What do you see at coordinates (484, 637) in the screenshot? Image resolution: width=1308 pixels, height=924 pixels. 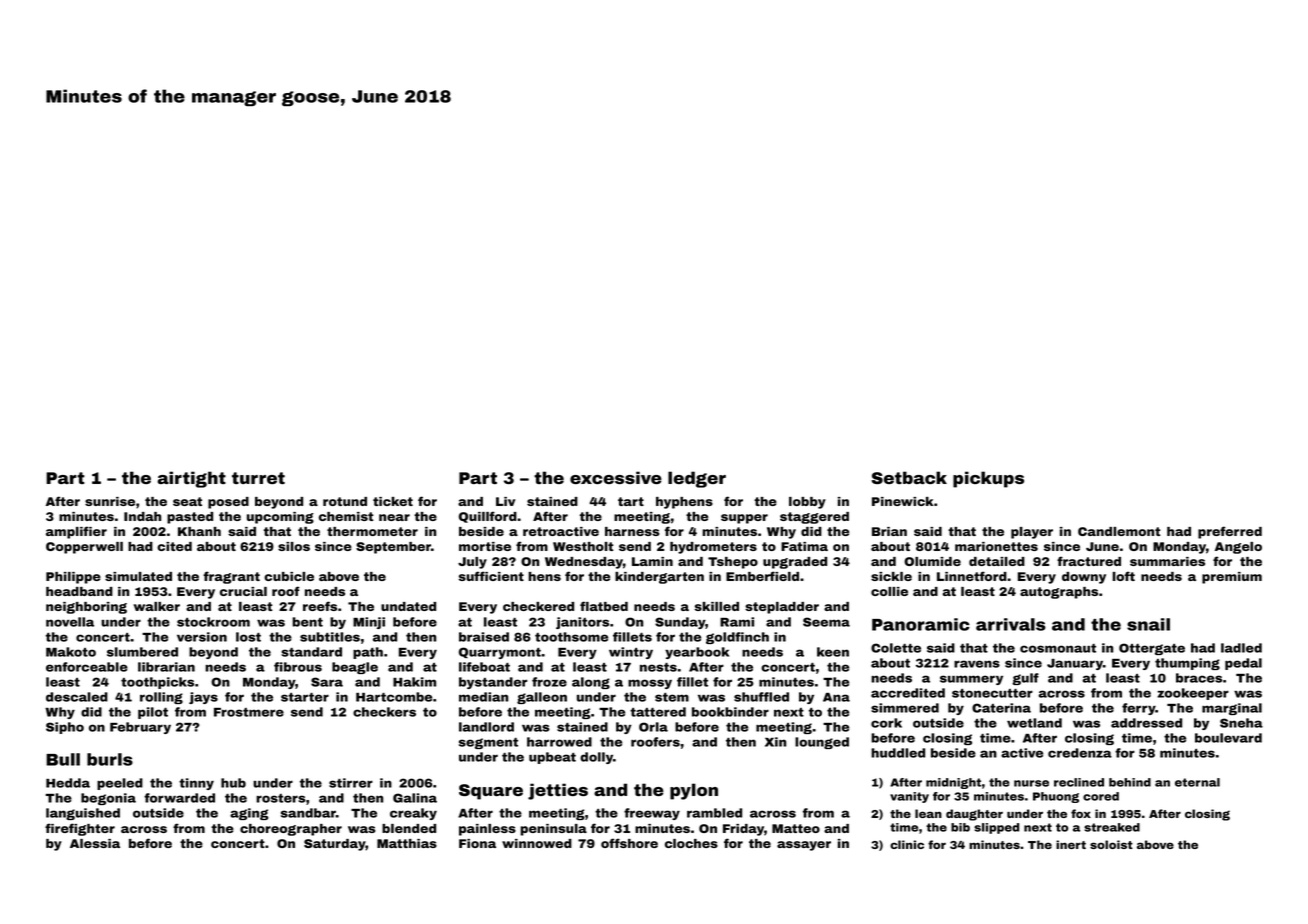 I see `braised` at bounding box center [484, 637].
